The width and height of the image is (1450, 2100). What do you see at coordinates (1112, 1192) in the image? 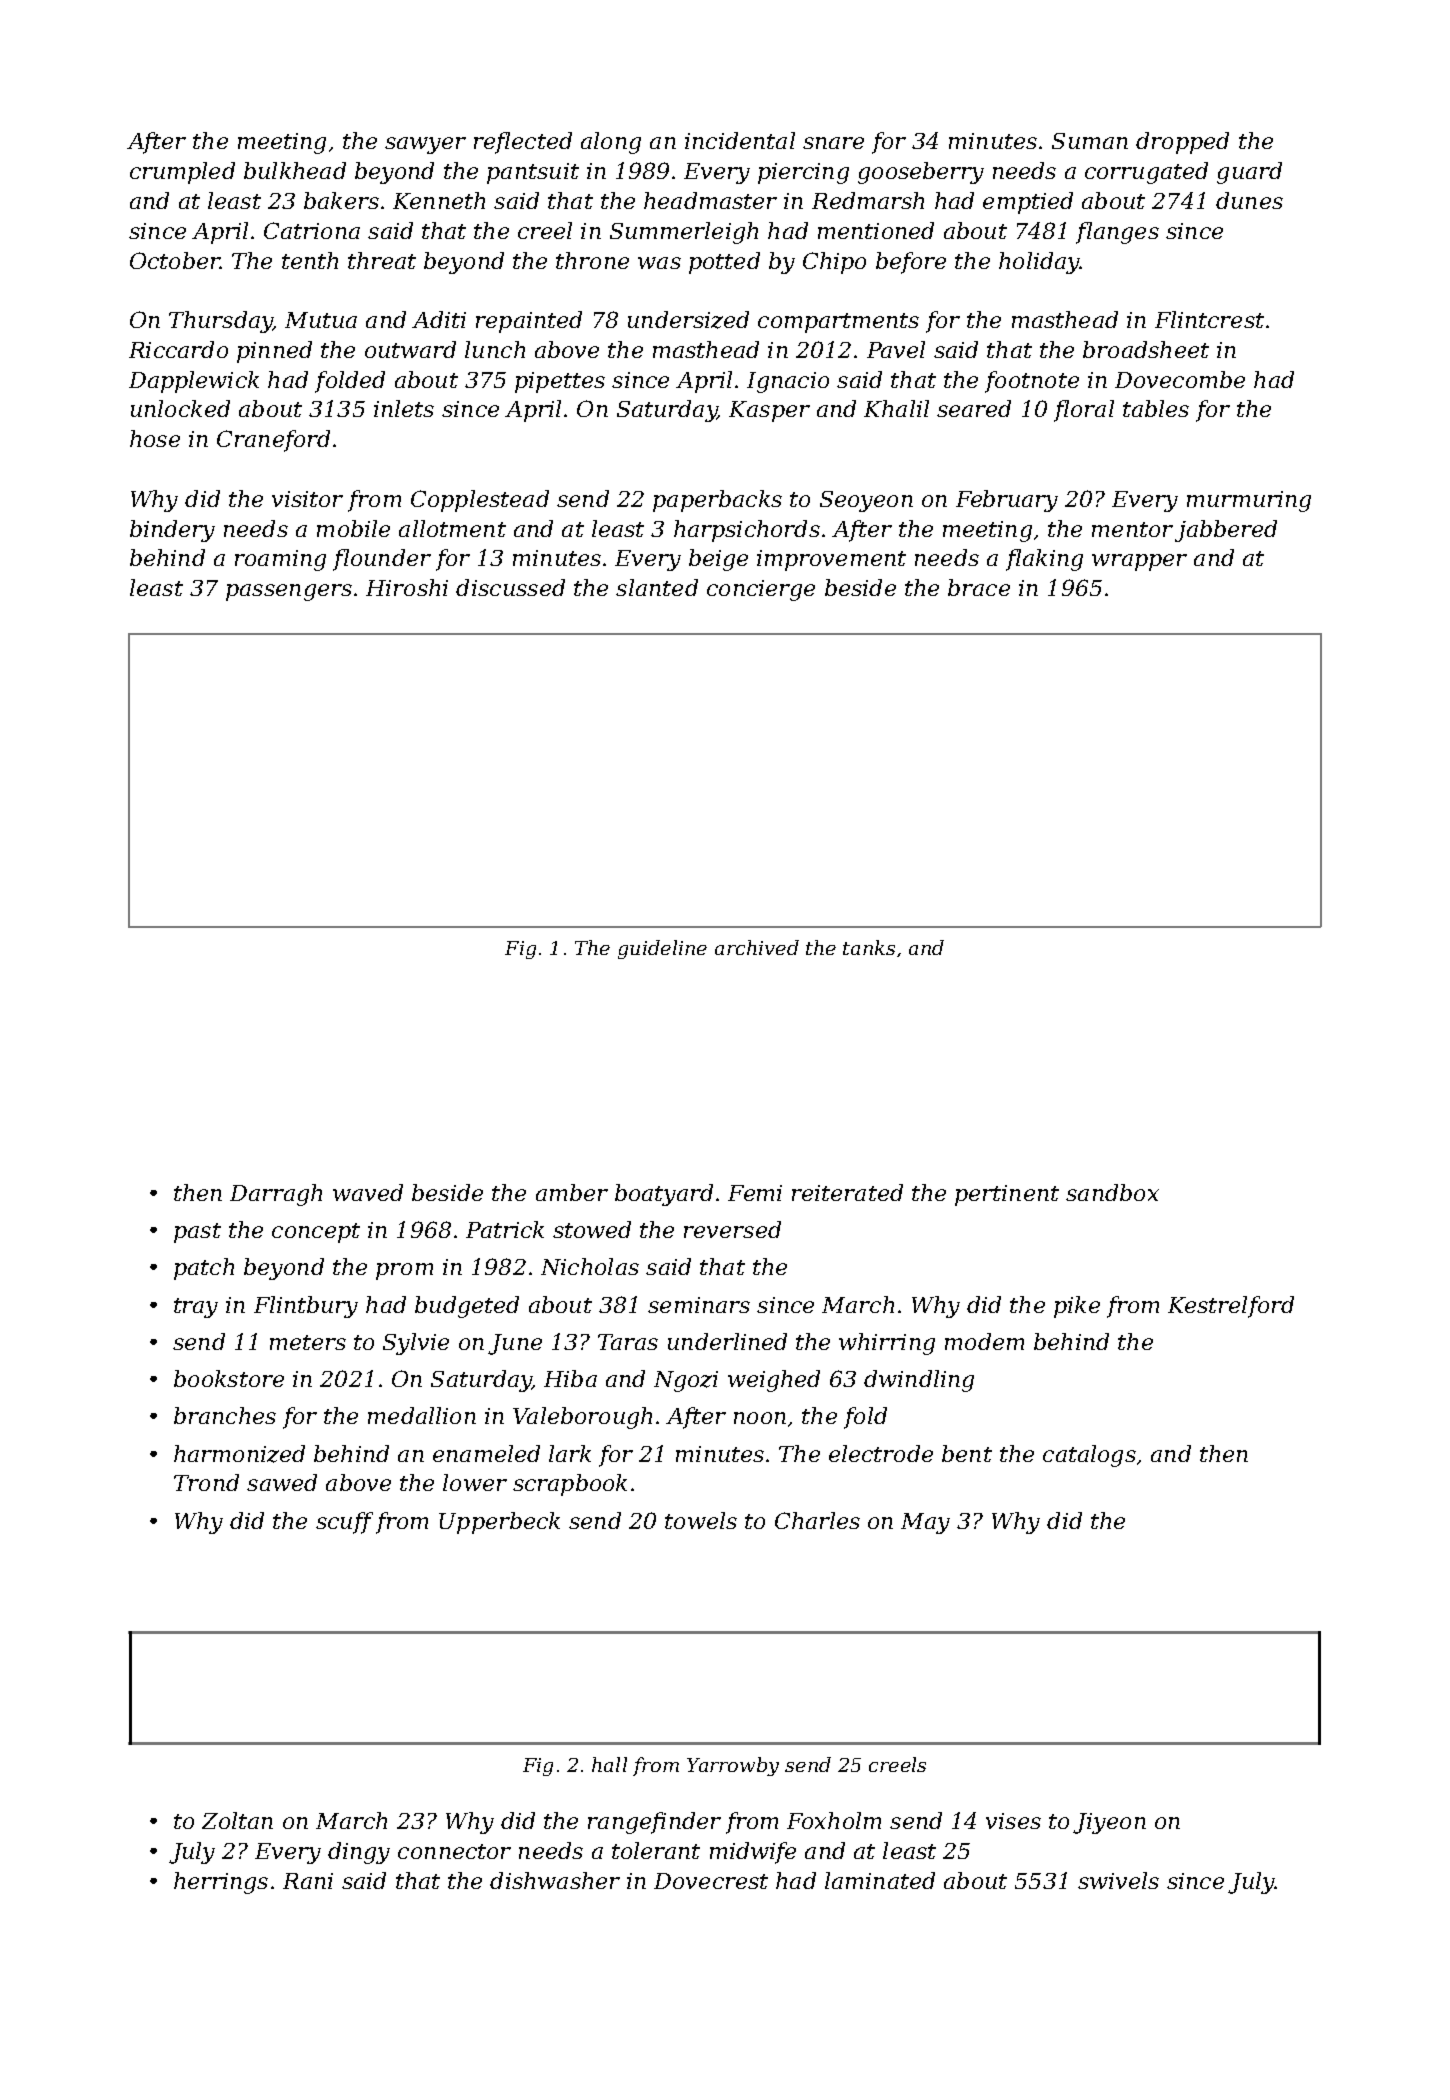
I see `sandbox` at bounding box center [1112, 1192].
